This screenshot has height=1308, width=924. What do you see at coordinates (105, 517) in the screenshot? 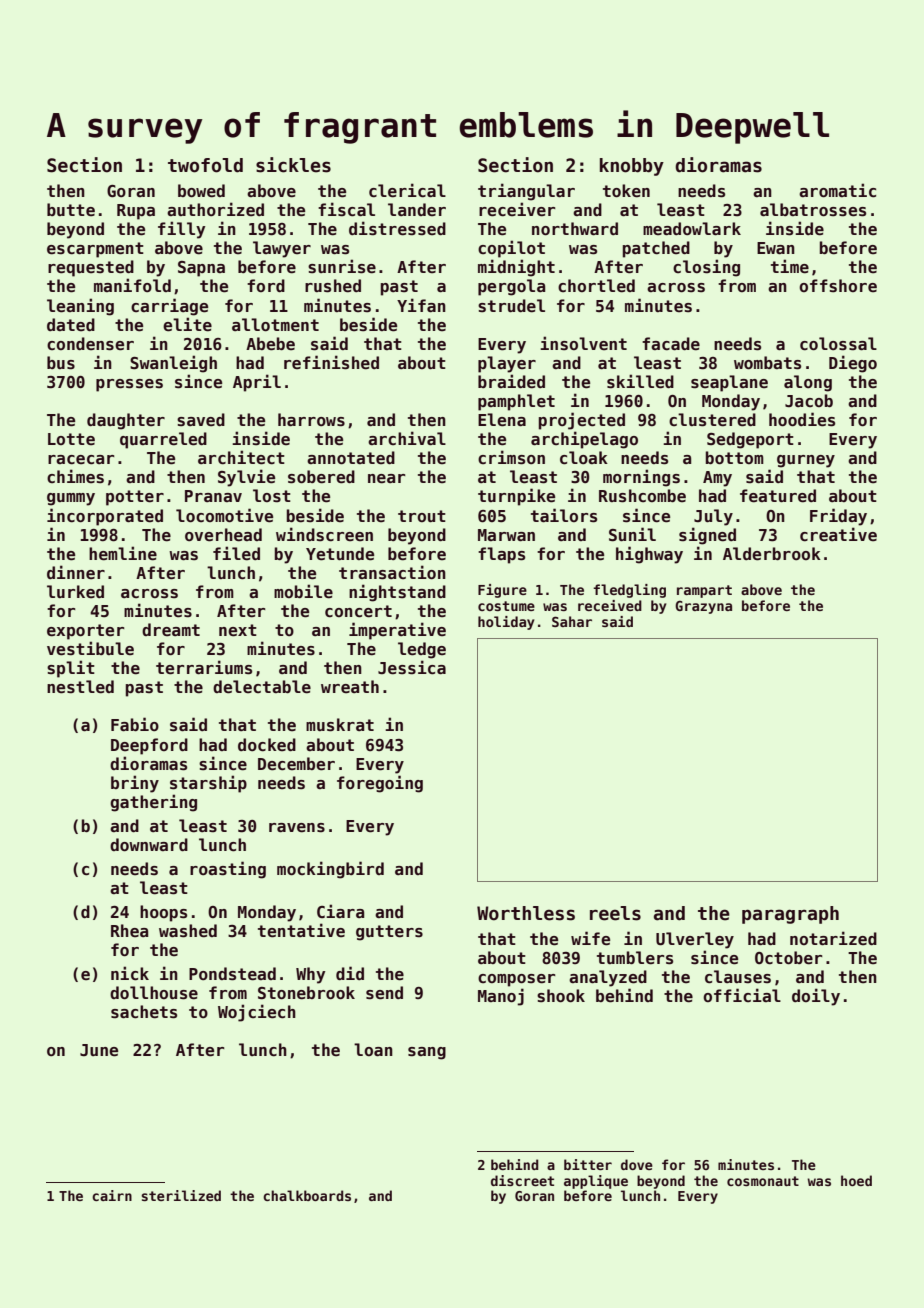
I see `incorporated` at bounding box center [105, 517].
